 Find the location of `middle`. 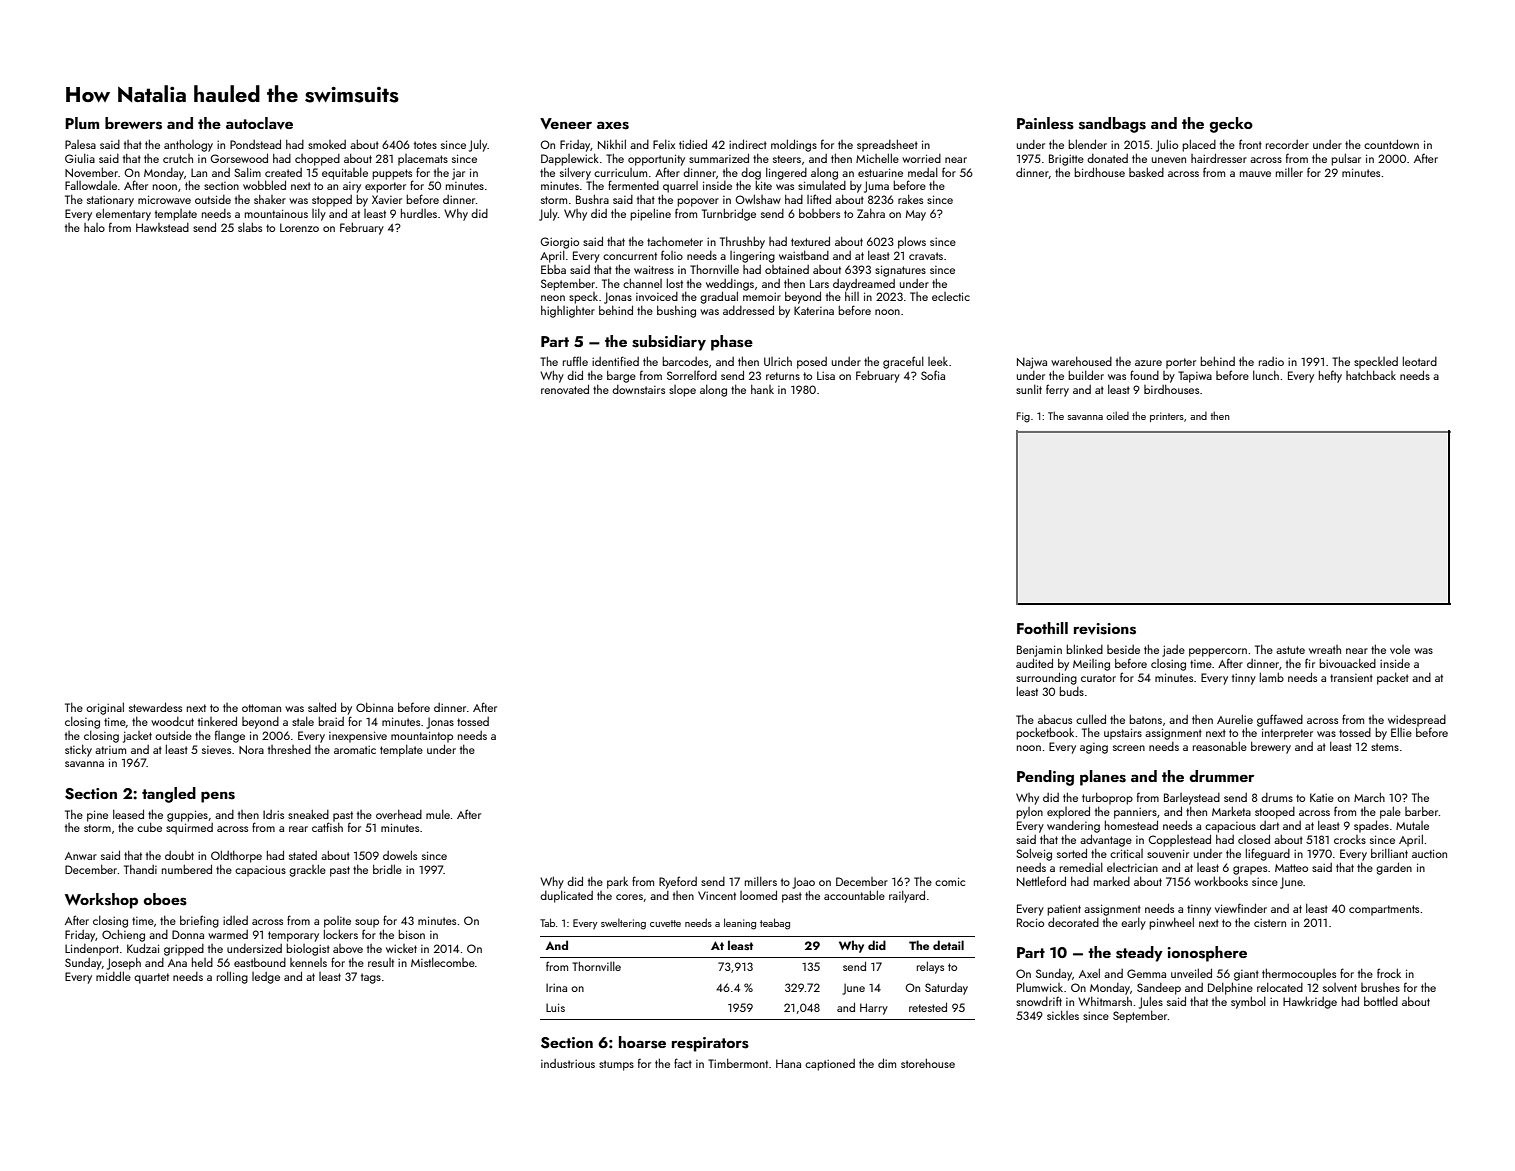

middle is located at coordinates (113, 976).
